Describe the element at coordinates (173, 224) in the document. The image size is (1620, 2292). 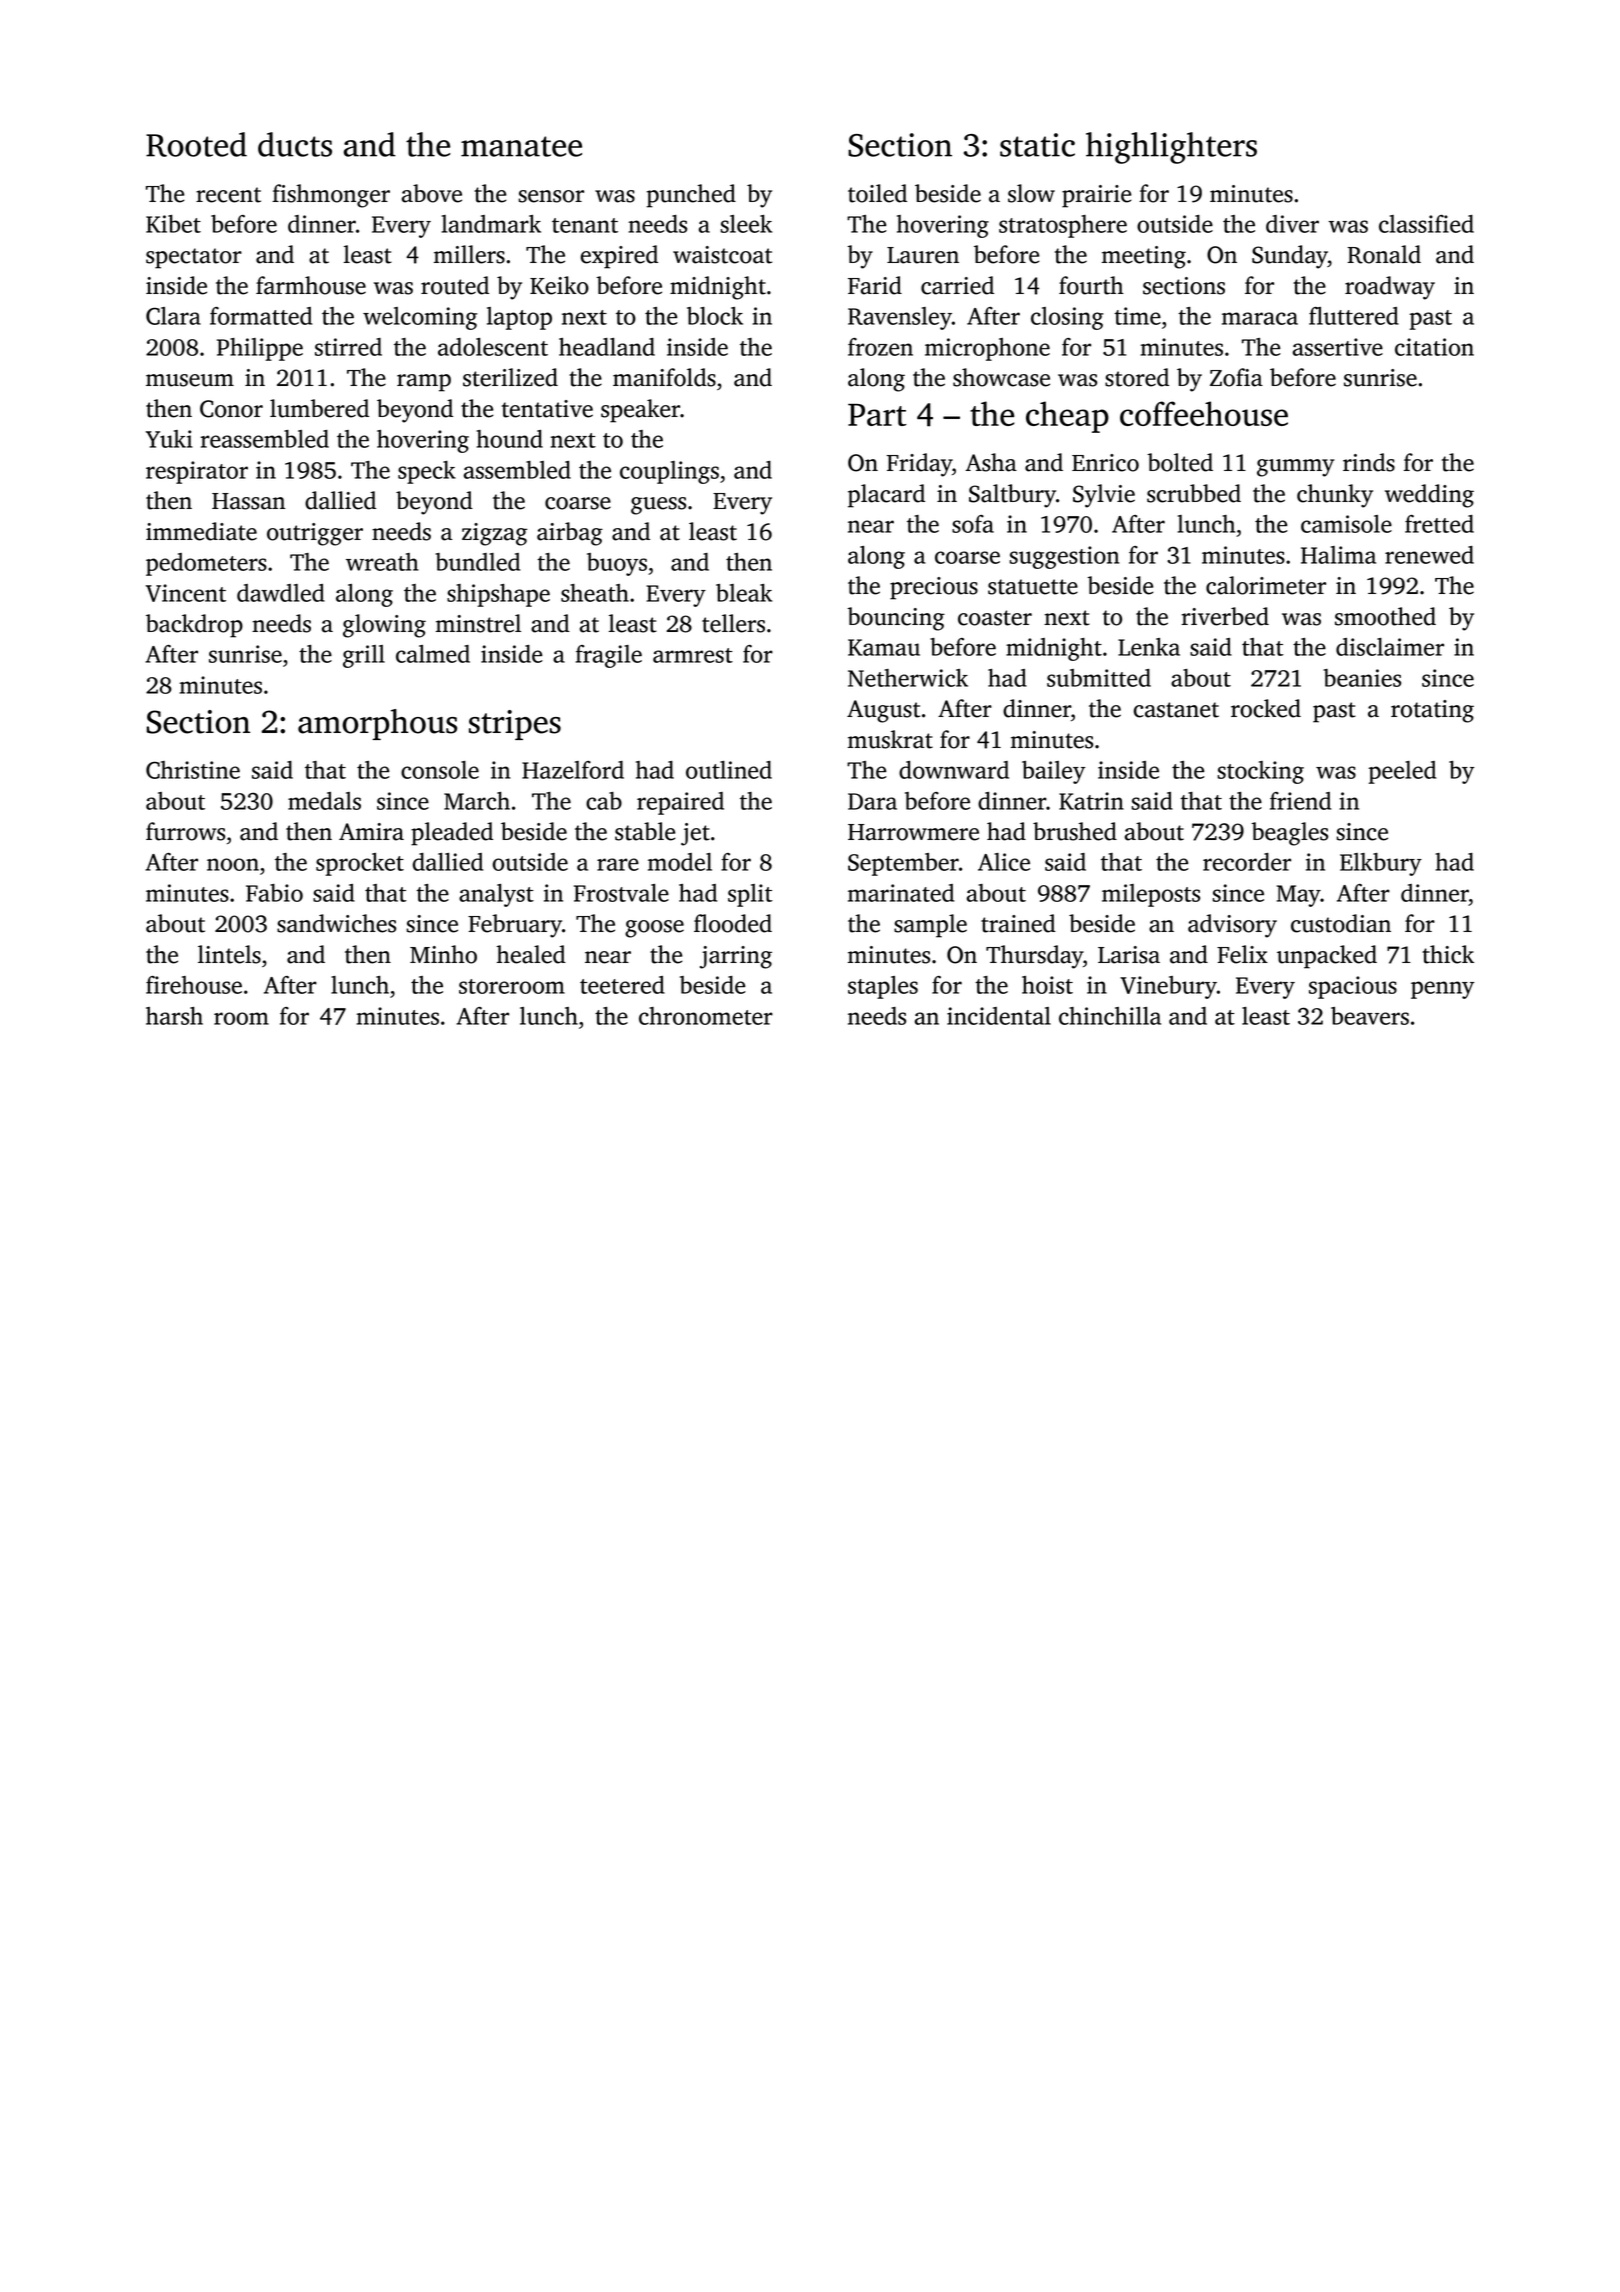
I see `Kibet` at that location.
